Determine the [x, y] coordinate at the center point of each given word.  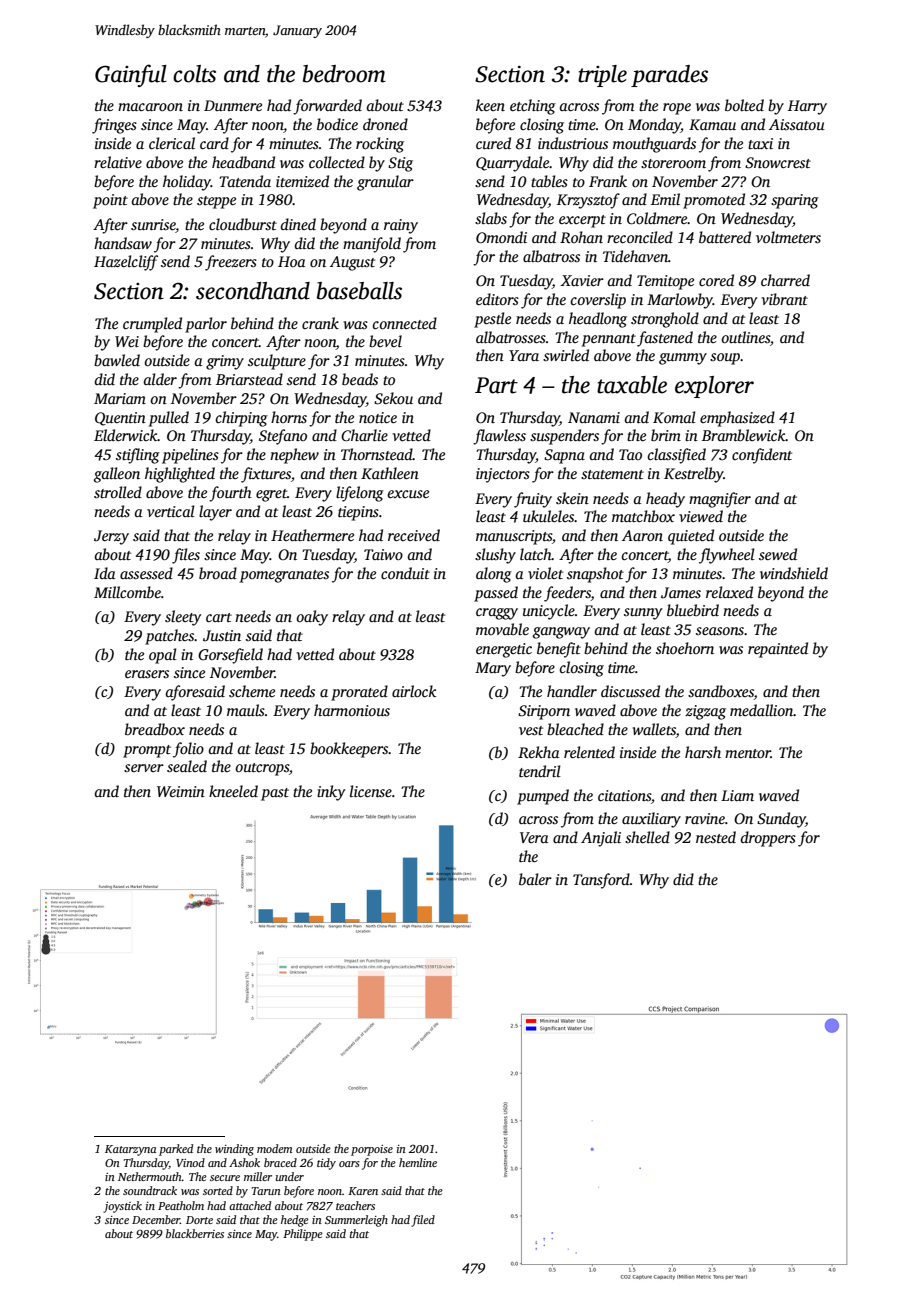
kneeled [233, 791]
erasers [147, 674]
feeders [567, 594]
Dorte [199, 1220]
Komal [674, 417]
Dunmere [233, 105]
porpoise [372, 1150]
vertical [171, 511]
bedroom [344, 74]
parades [669, 76]
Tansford [601, 881]
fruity [533, 500]
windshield [794, 573]
